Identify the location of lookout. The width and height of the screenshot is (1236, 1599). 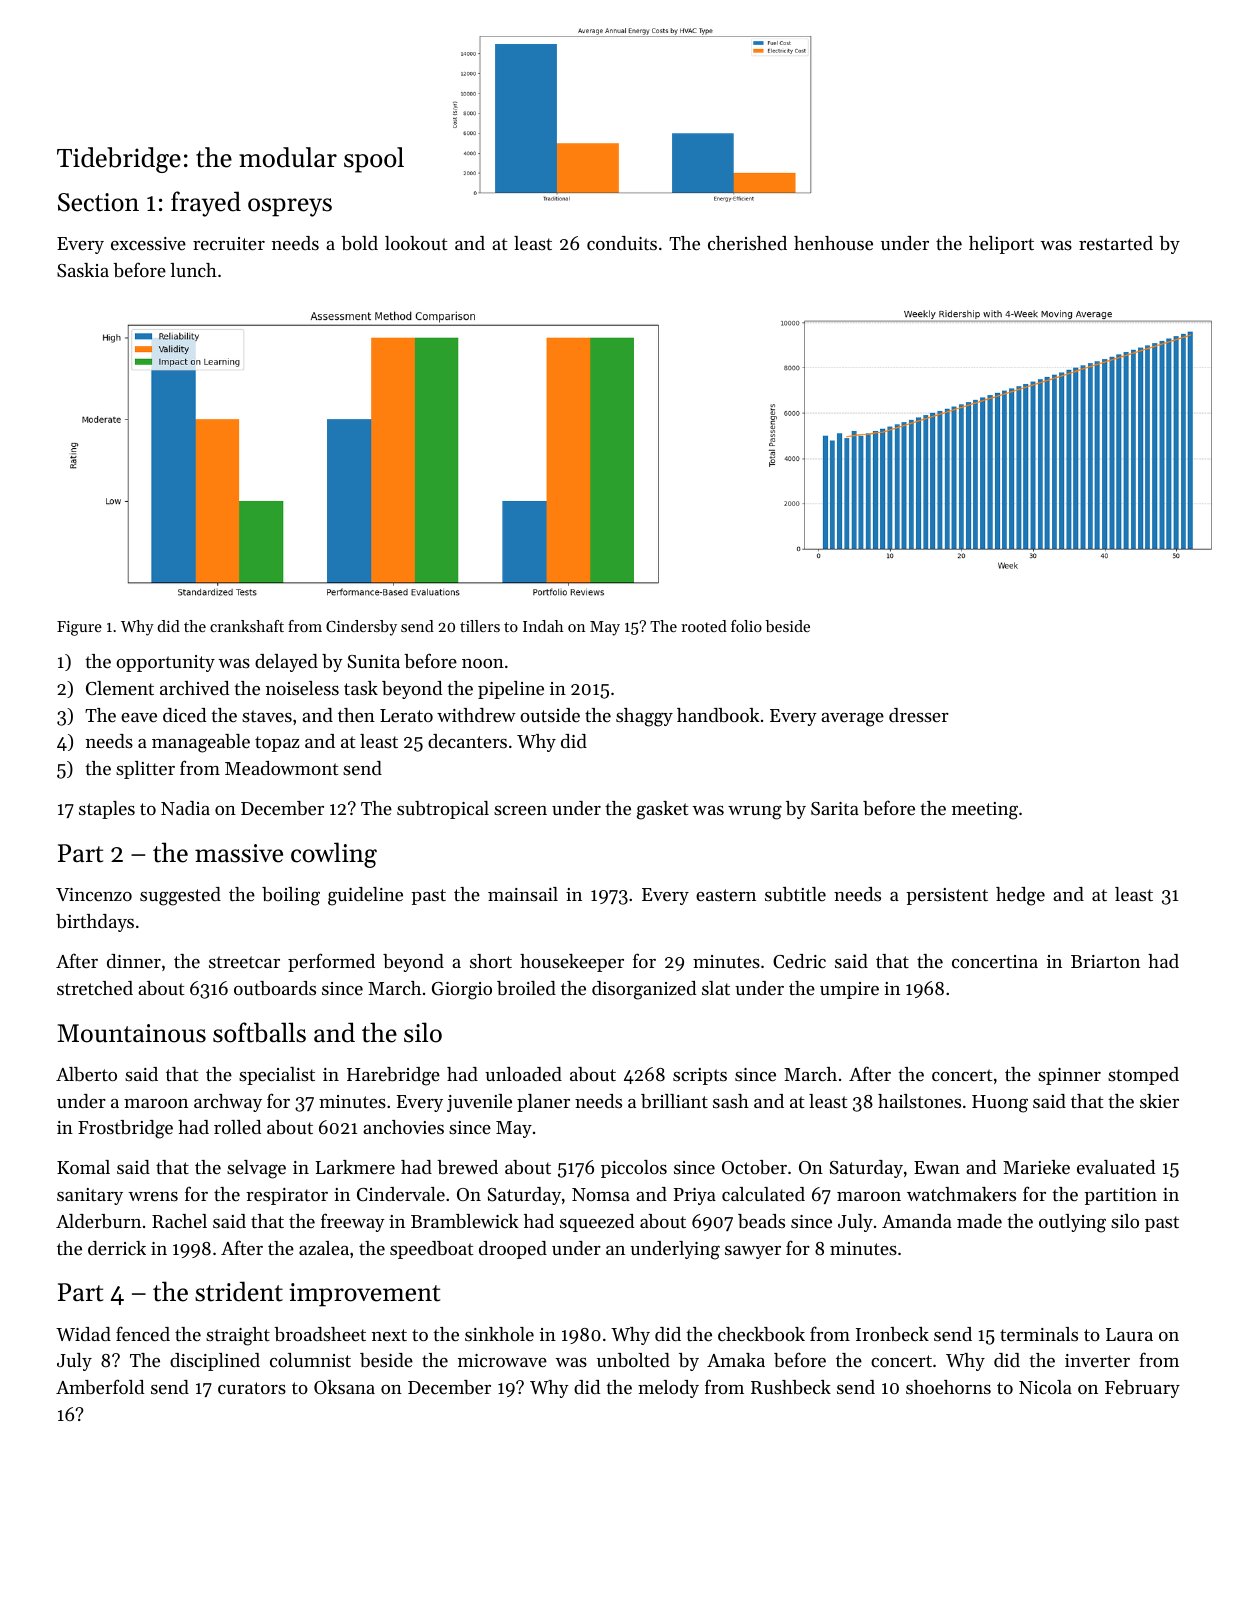
(416, 243).
